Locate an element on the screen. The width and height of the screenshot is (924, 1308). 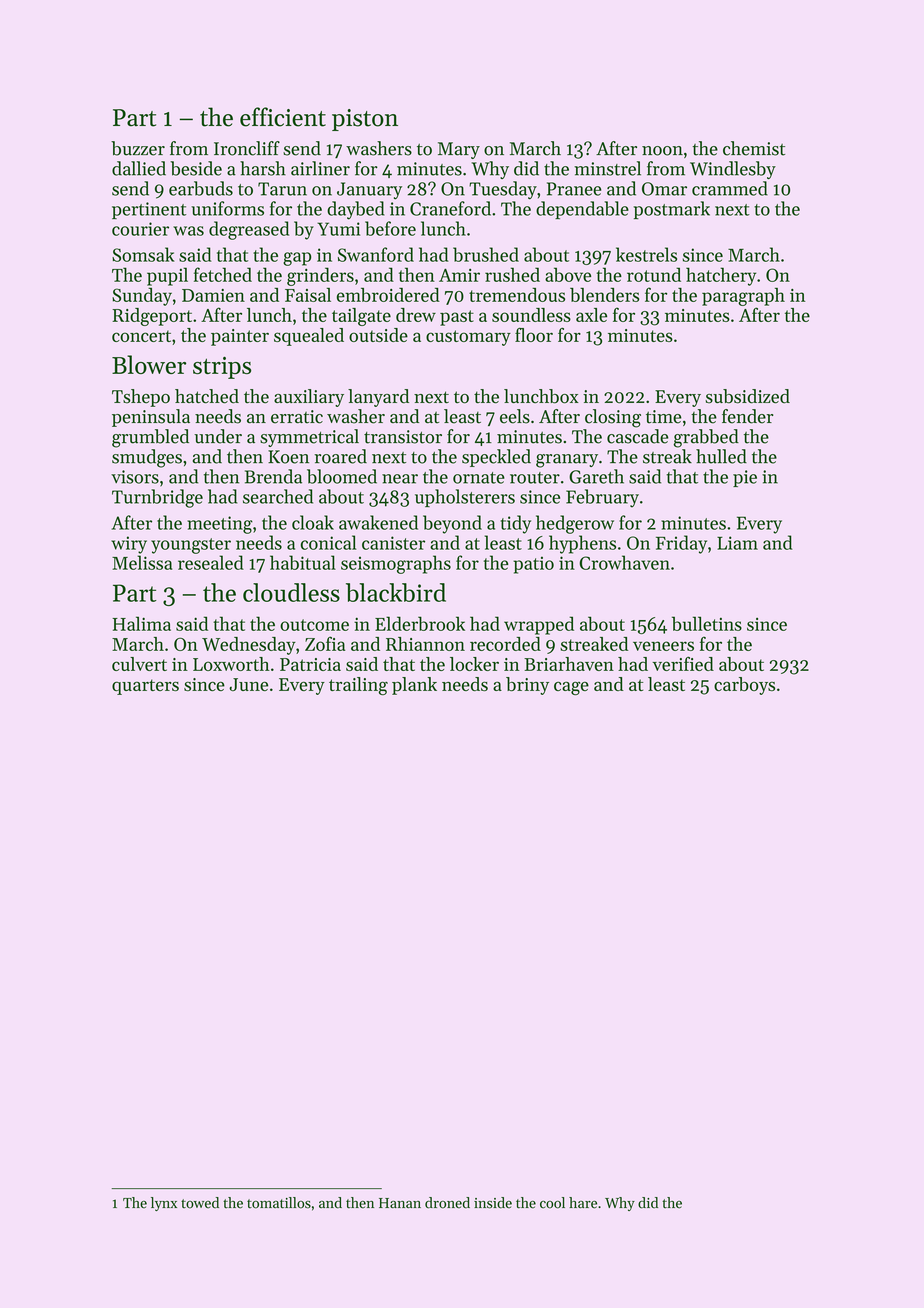
tomatillos is located at coordinates (279, 1203).
